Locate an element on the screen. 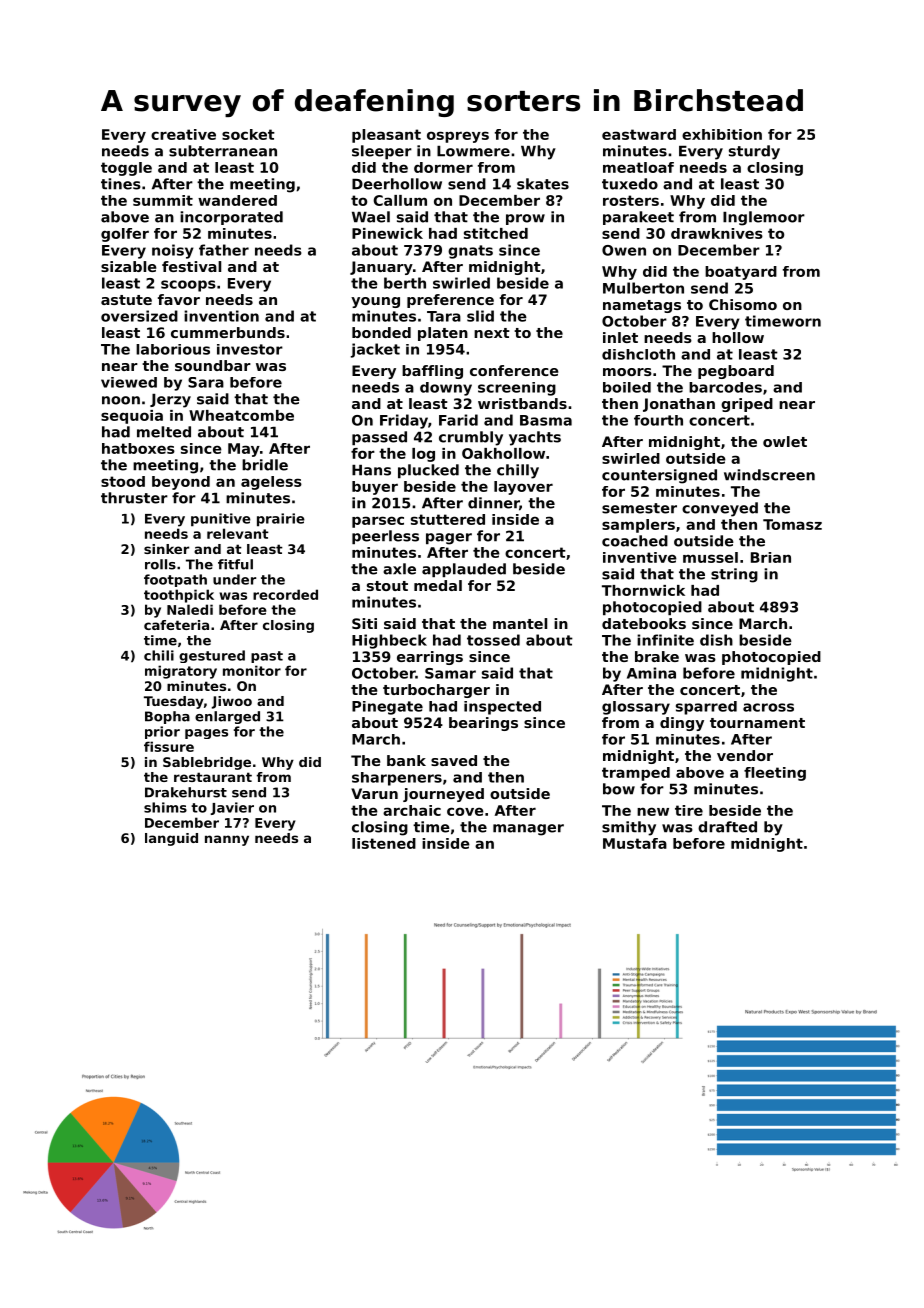 The width and height of the screenshot is (924, 1308). inventive is located at coordinates (640, 557).
